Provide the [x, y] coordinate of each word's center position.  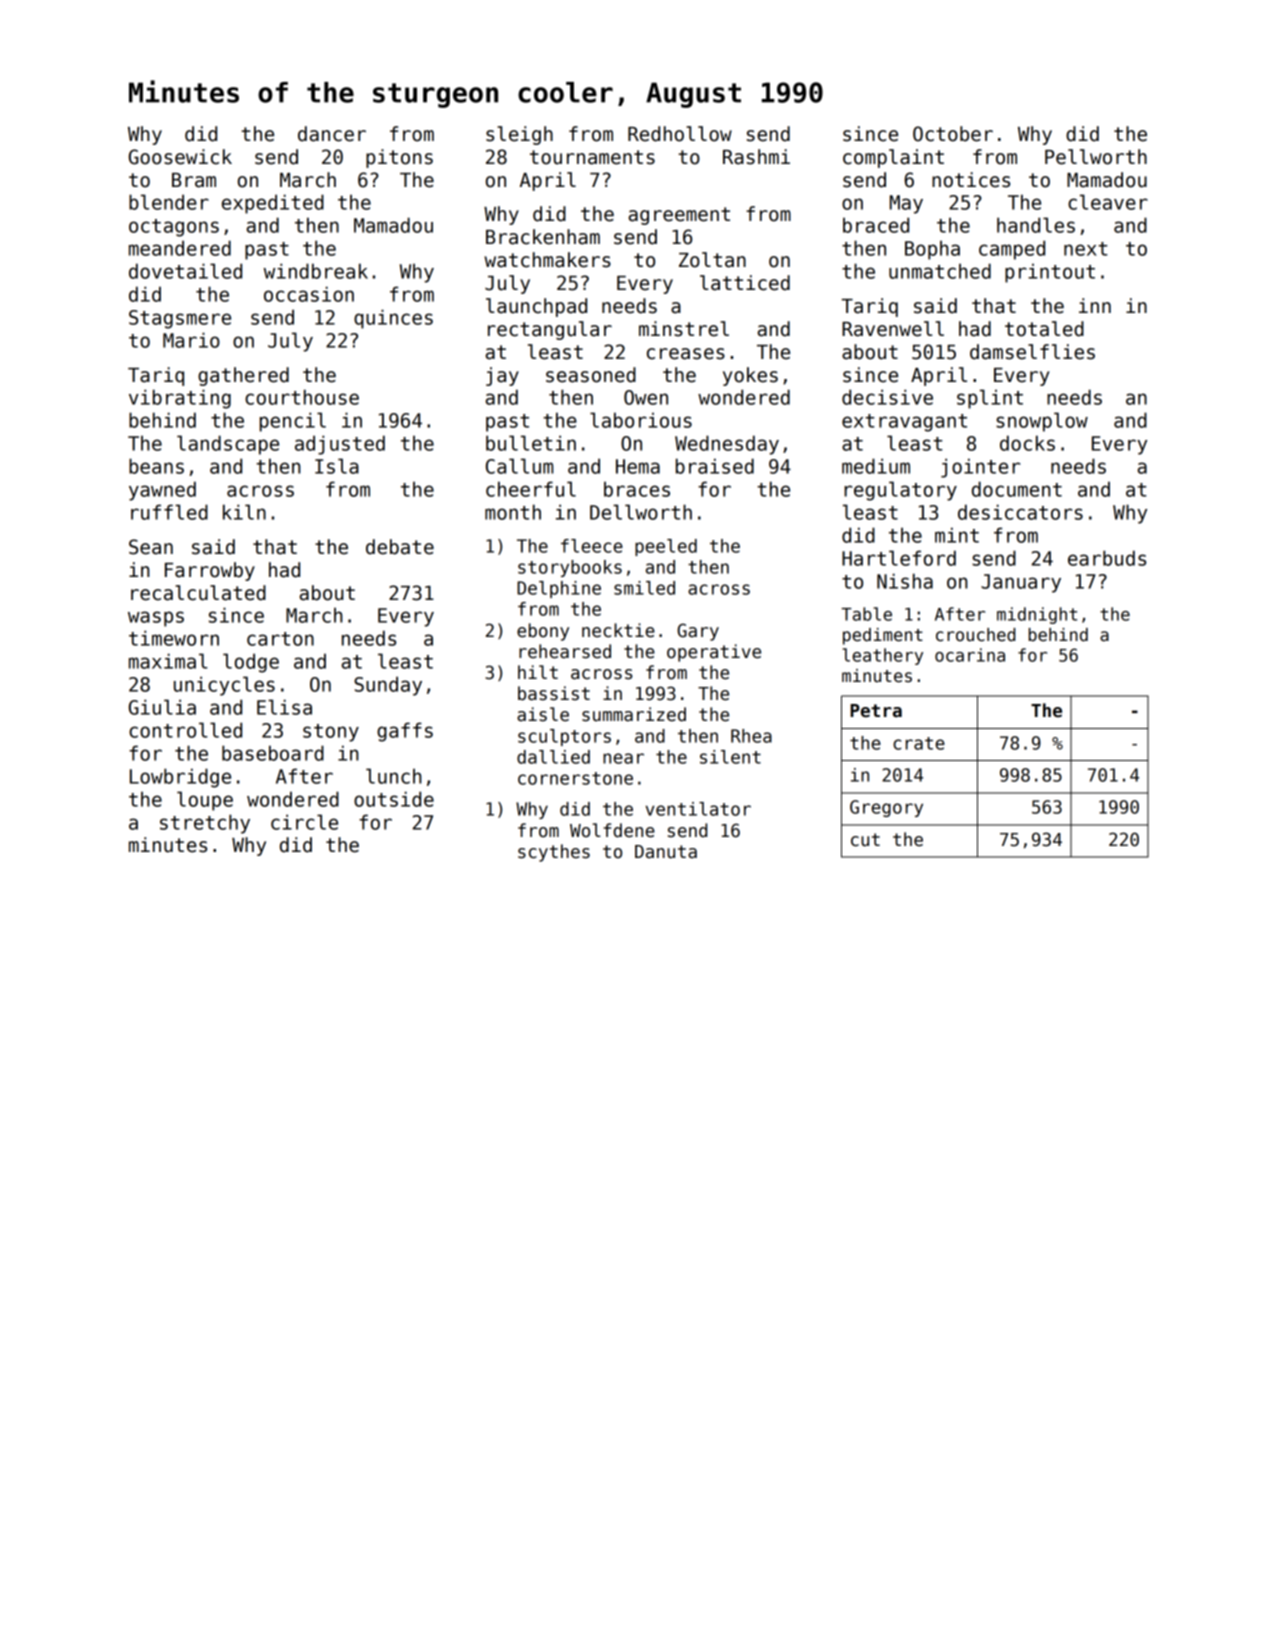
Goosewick [180, 157]
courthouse [302, 397]
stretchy [205, 824]
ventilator [698, 809]
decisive [887, 397]
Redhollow [680, 134]
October [953, 134]
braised [715, 466]
